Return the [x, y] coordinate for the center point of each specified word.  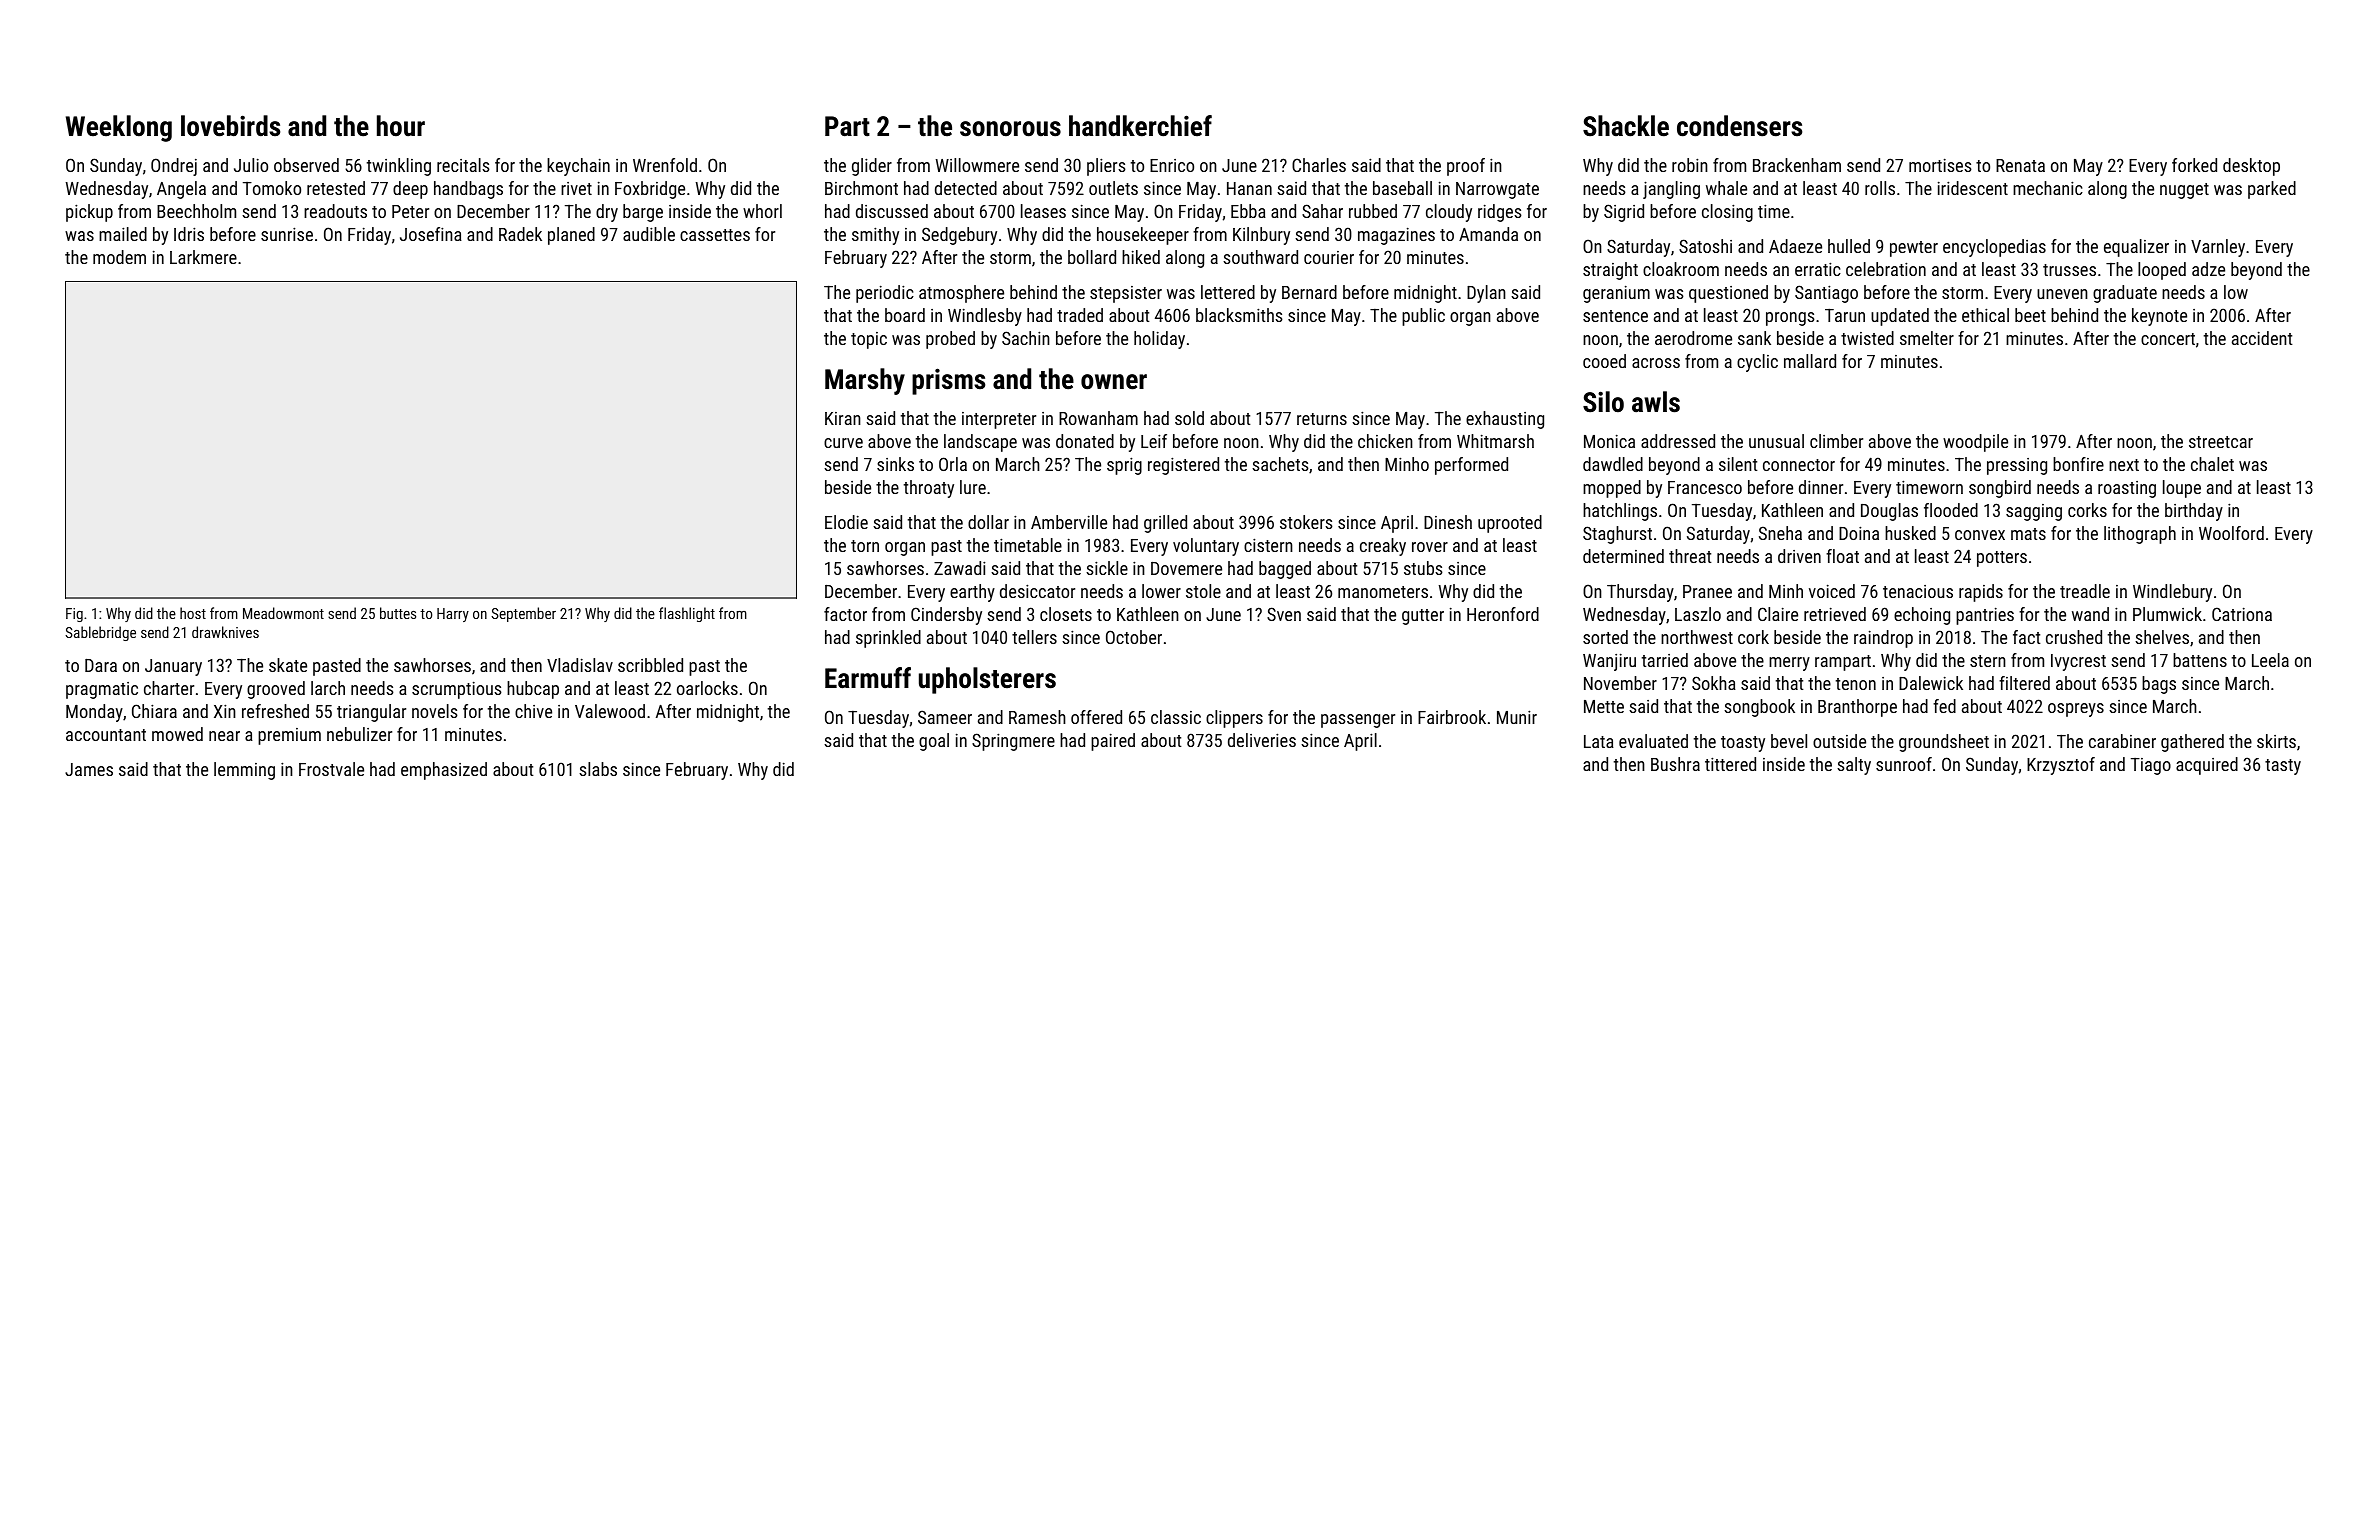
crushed [2074, 637]
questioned [1728, 294]
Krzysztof [2061, 766]
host [193, 613]
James [89, 769]
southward [1260, 257]
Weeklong [119, 128]
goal [934, 742]
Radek [520, 234]
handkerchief [1140, 126]
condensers [1739, 126]
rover [1430, 547]
